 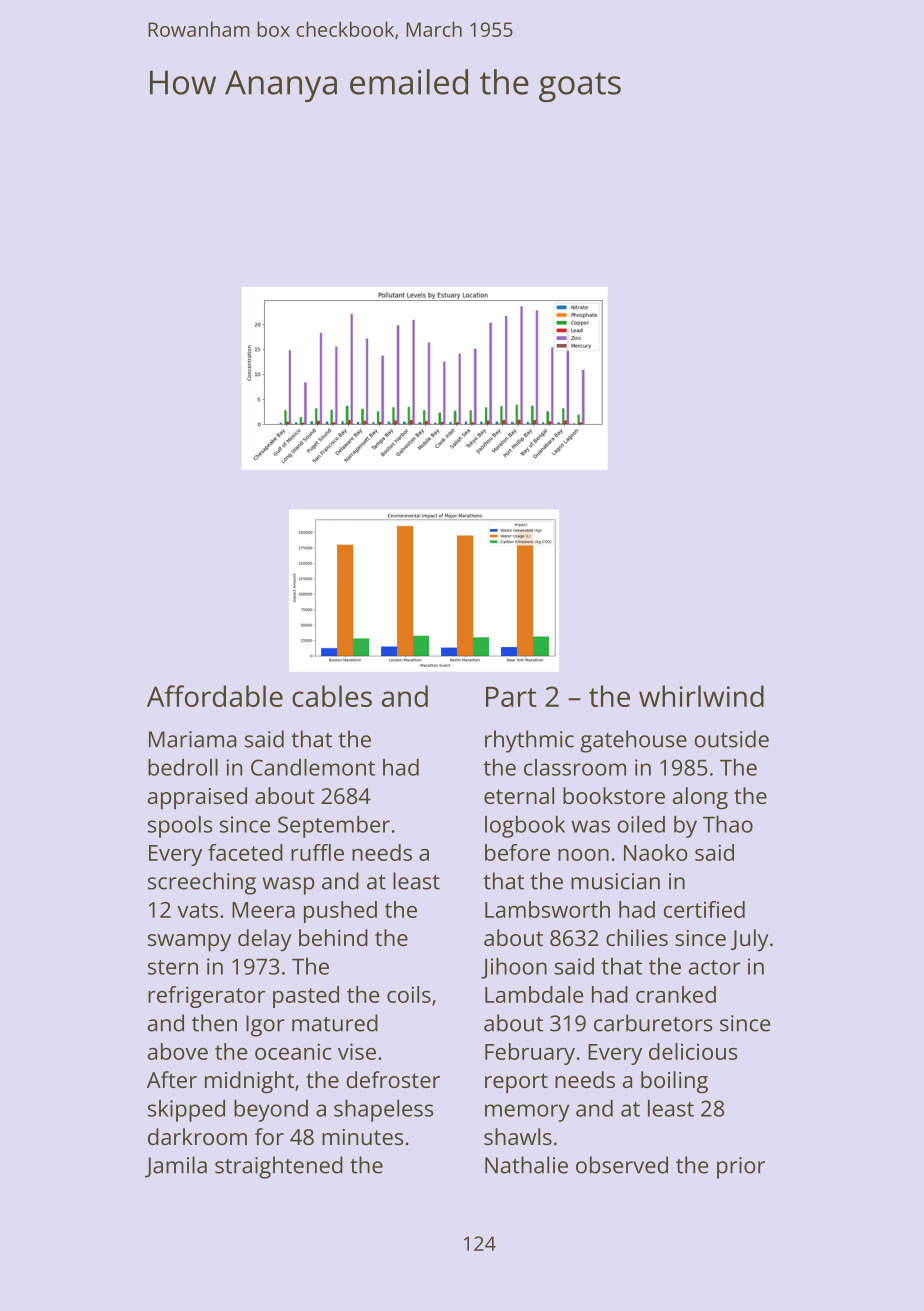 What do you see at coordinates (637, 937) in the image?
I see `chilies` at bounding box center [637, 937].
